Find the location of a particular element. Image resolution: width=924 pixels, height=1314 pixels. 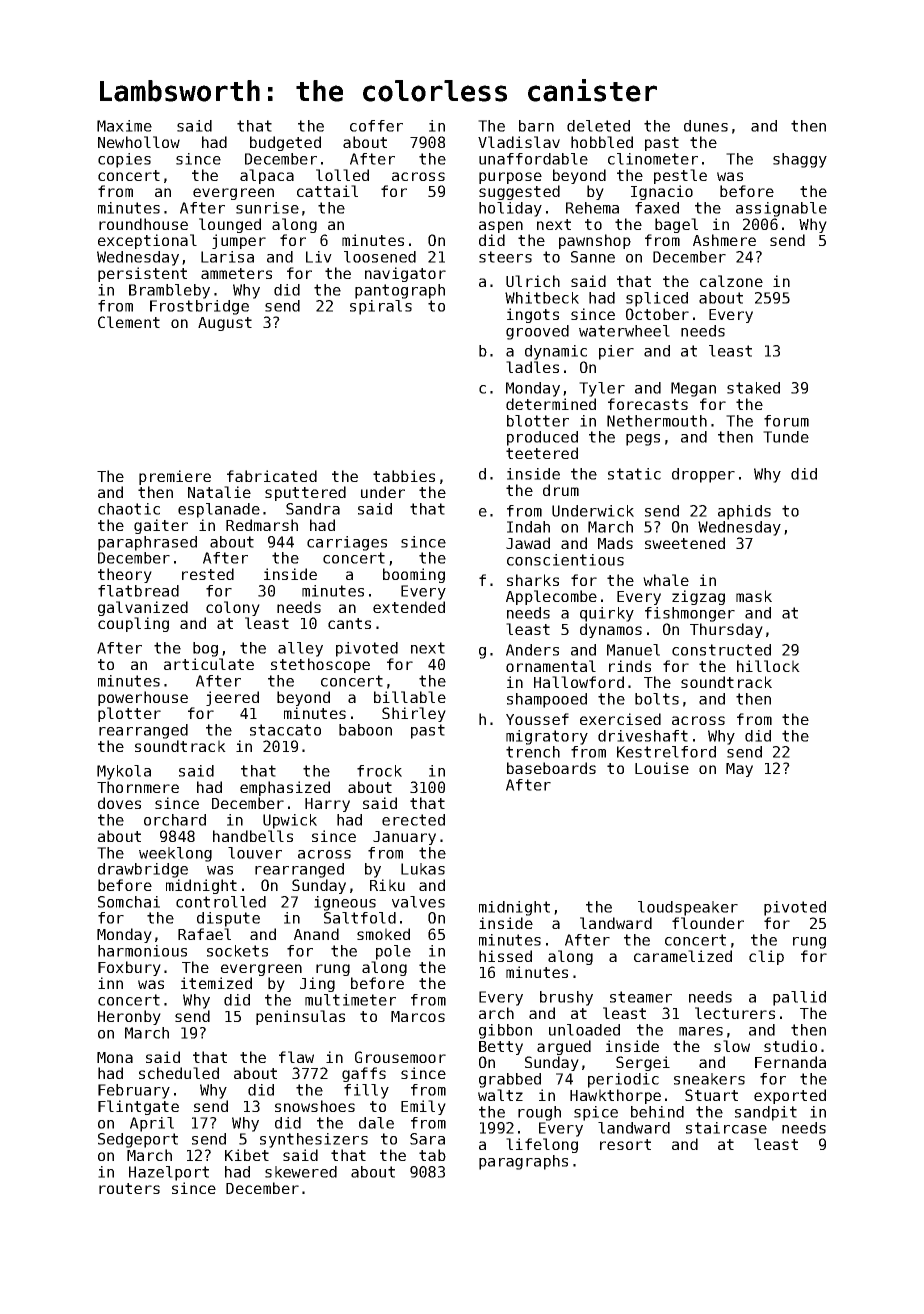

Louise is located at coordinates (662, 768).
